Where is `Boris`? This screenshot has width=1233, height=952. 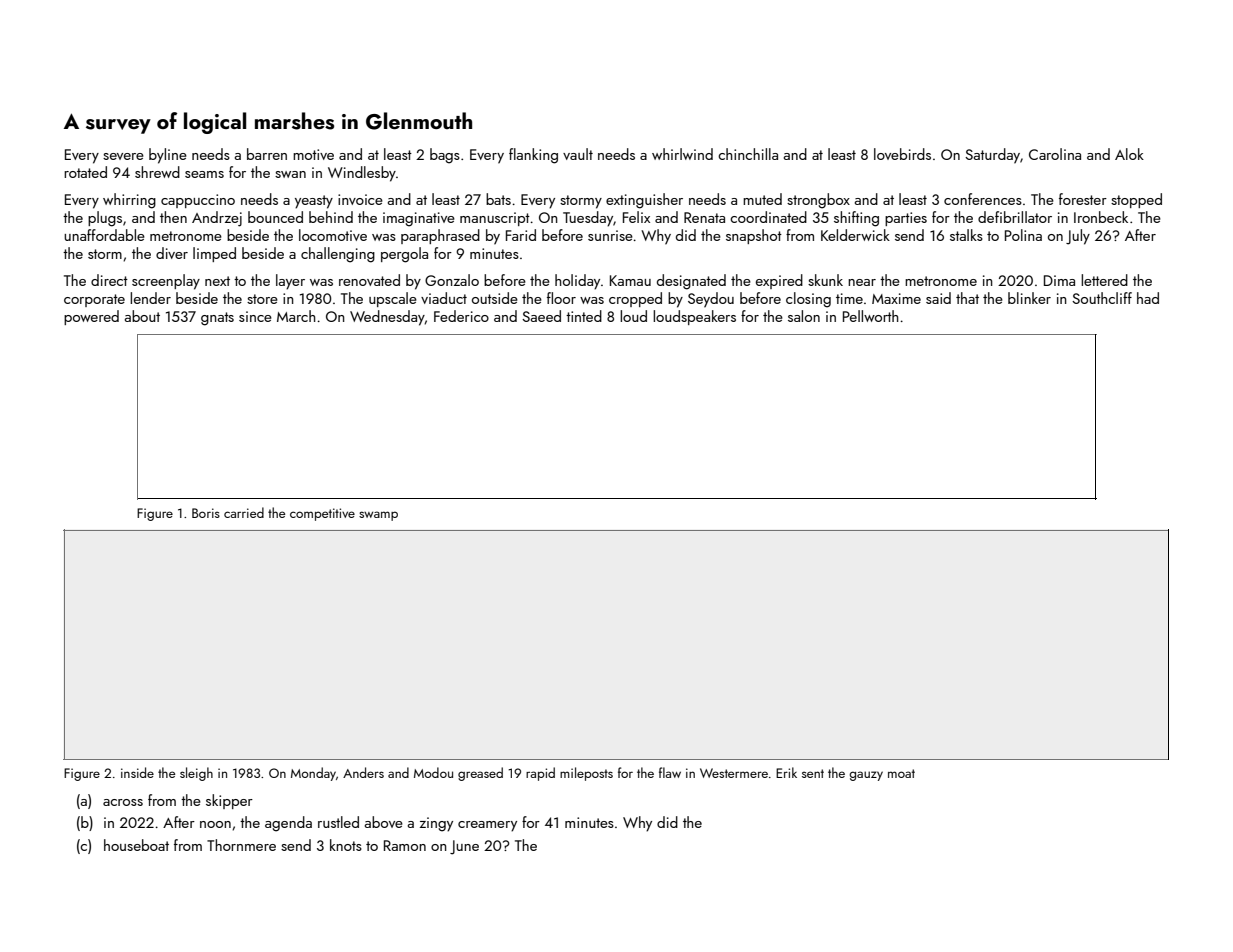 Boris is located at coordinates (206, 513).
